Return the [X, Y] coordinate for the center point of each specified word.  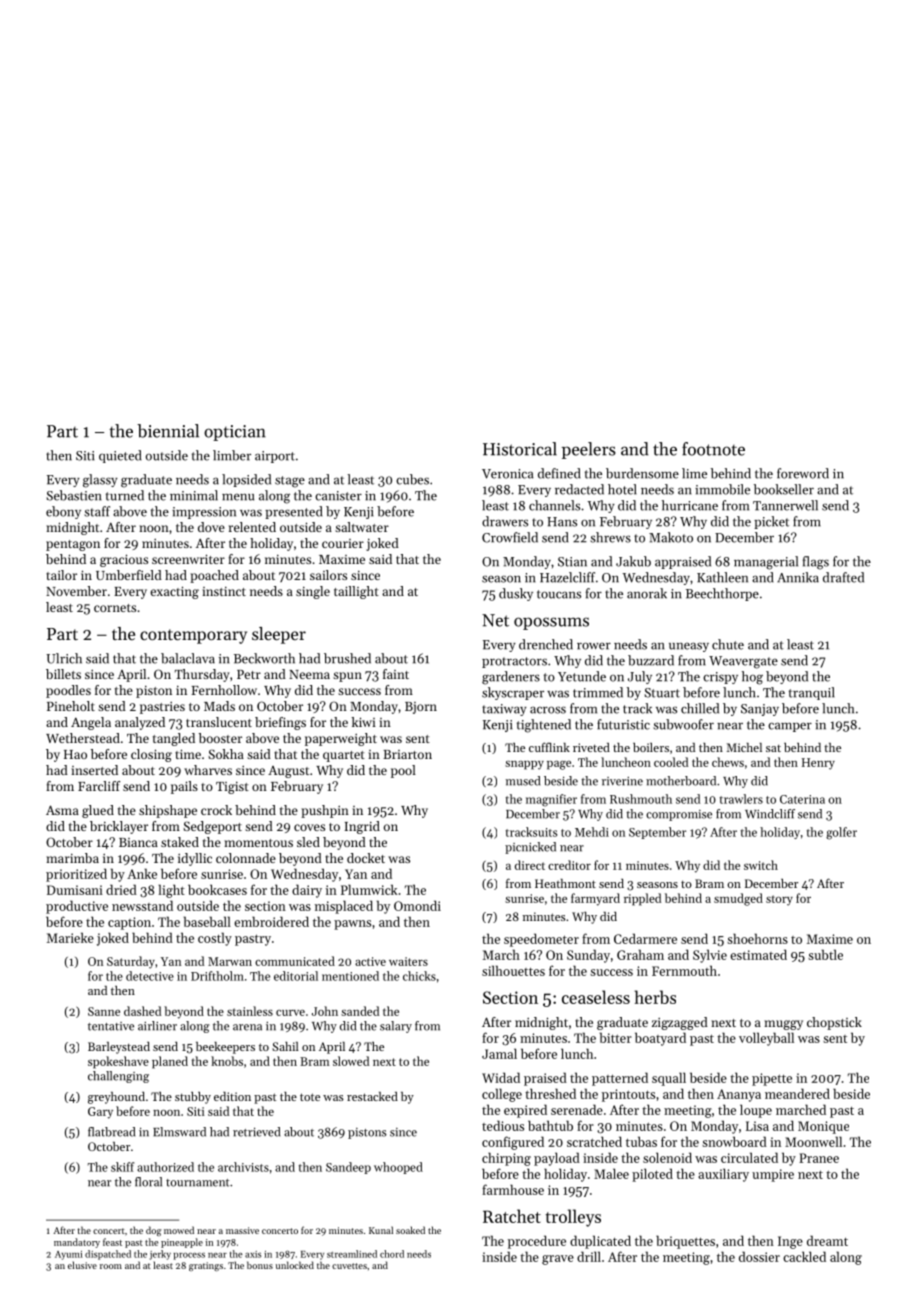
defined [559, 473]
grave [558, 1260]
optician [235, 433]
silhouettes [513, 970]
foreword [803, 473]
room [111, 1266]
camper [790, 727]
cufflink [549, 747]
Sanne [104, 1011]
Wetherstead [83, 738]
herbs [655, 997]
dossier [759, 1256]
